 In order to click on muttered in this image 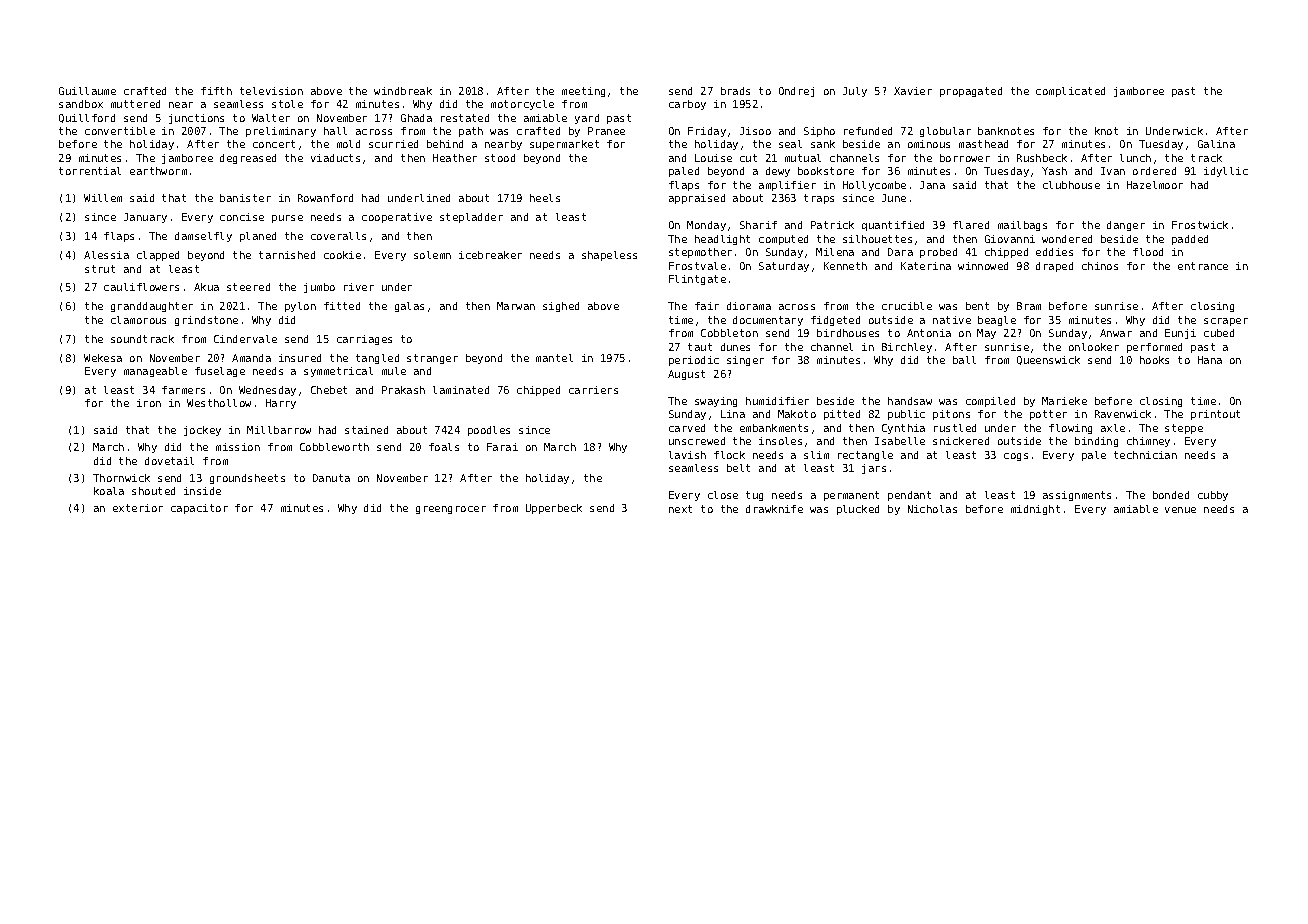, I will do `click(135, 104)`.
